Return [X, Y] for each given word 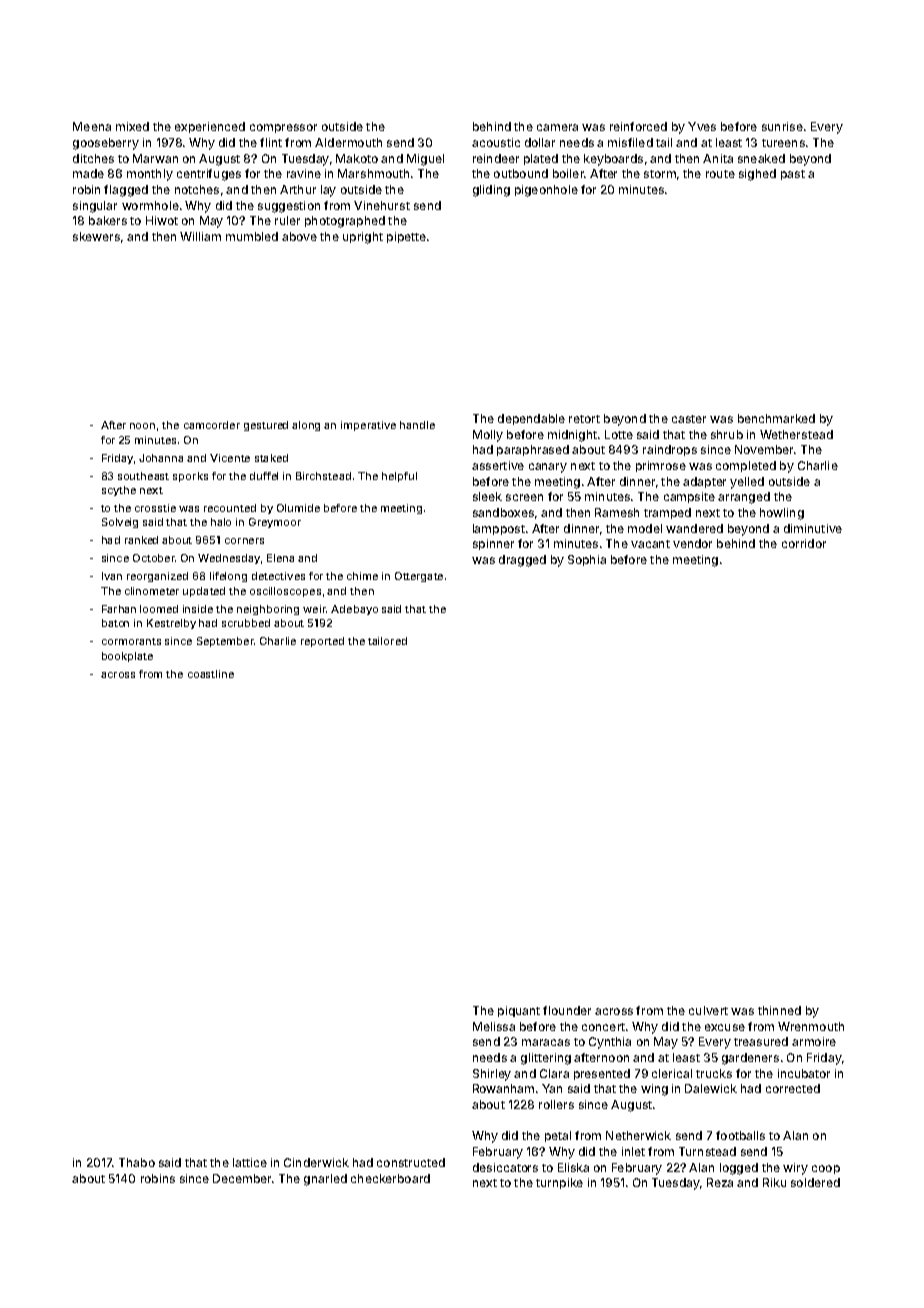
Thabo [137, 1162]
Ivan [112, 576]
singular [95, 207]
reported [322, 642]
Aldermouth [348, 142]
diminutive [813, 528]
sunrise [782, 126]
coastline [211, 674]
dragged [522, 561]
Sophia [587, 560]
